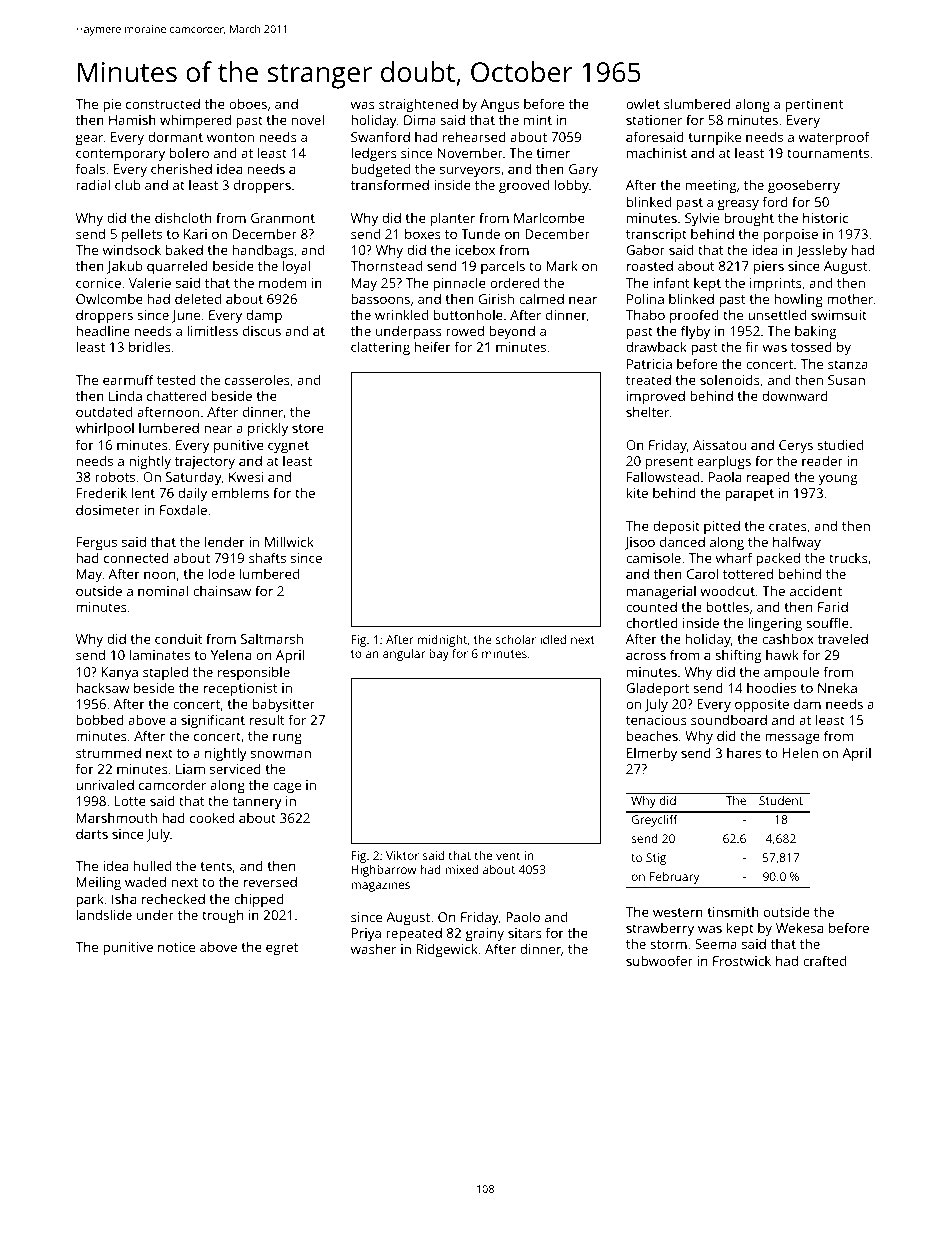 Image resolution: width=952 pixels, height=1233 pixels. Describe the element at coordinates (183, 217) in the document. I see `dishcloth` at that location.
